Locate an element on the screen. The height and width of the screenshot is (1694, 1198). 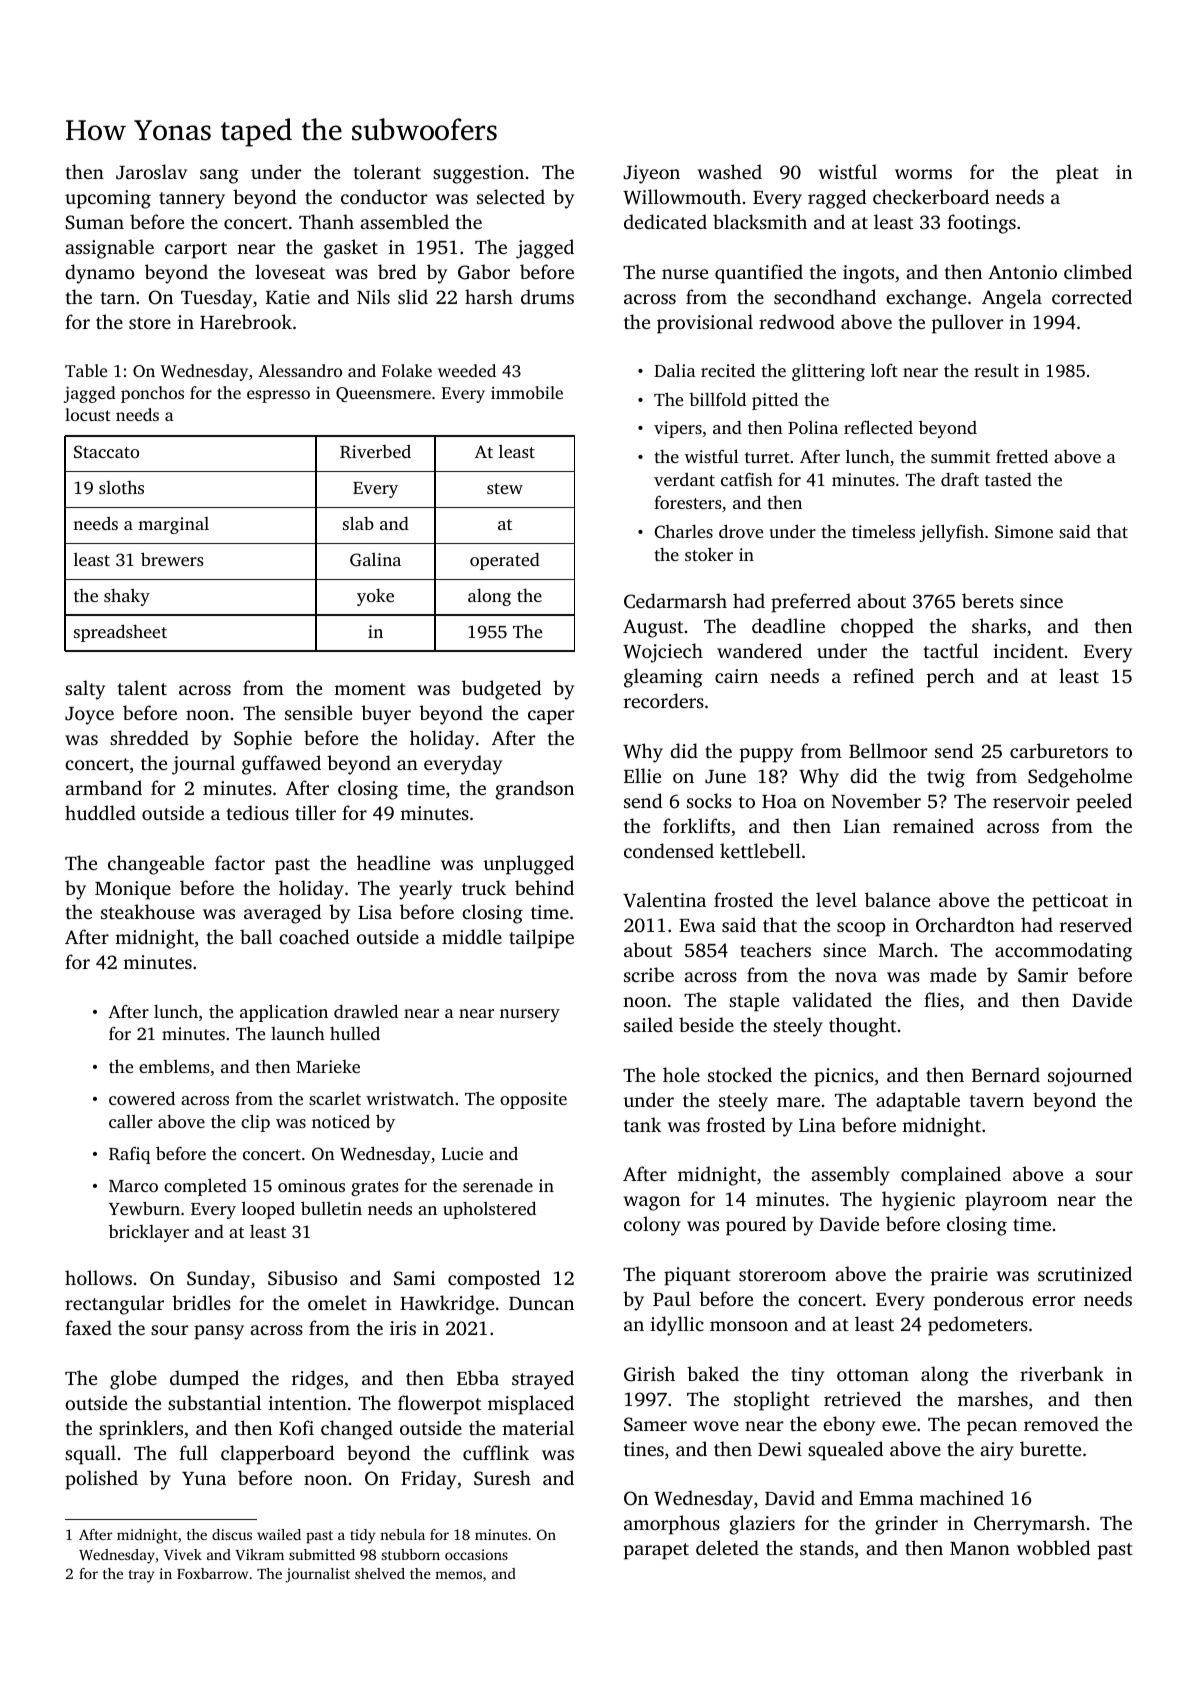
immobile is located at coordinates (527, 392).
